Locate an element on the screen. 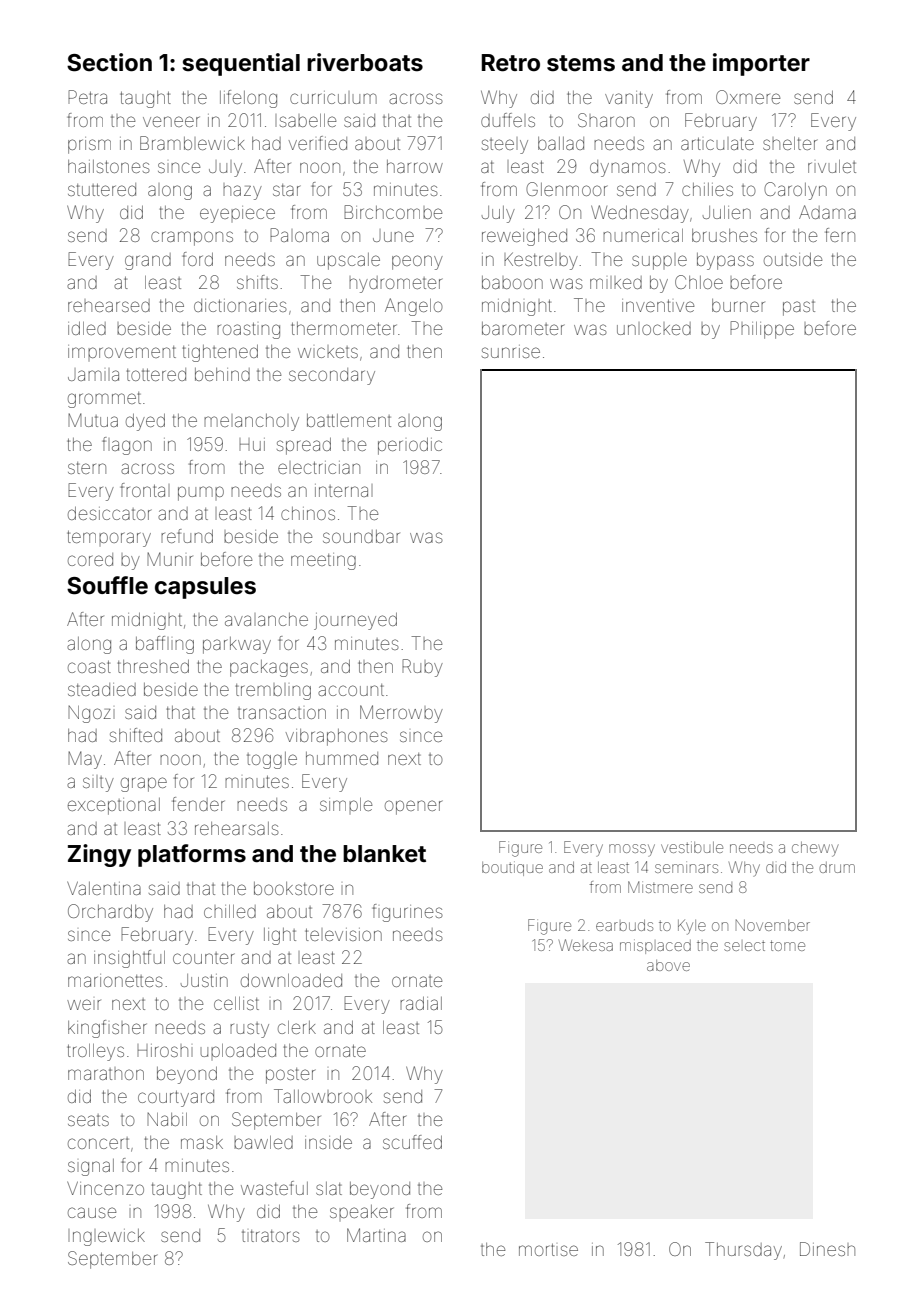  titrators is located at coordinates (271, 1236).
